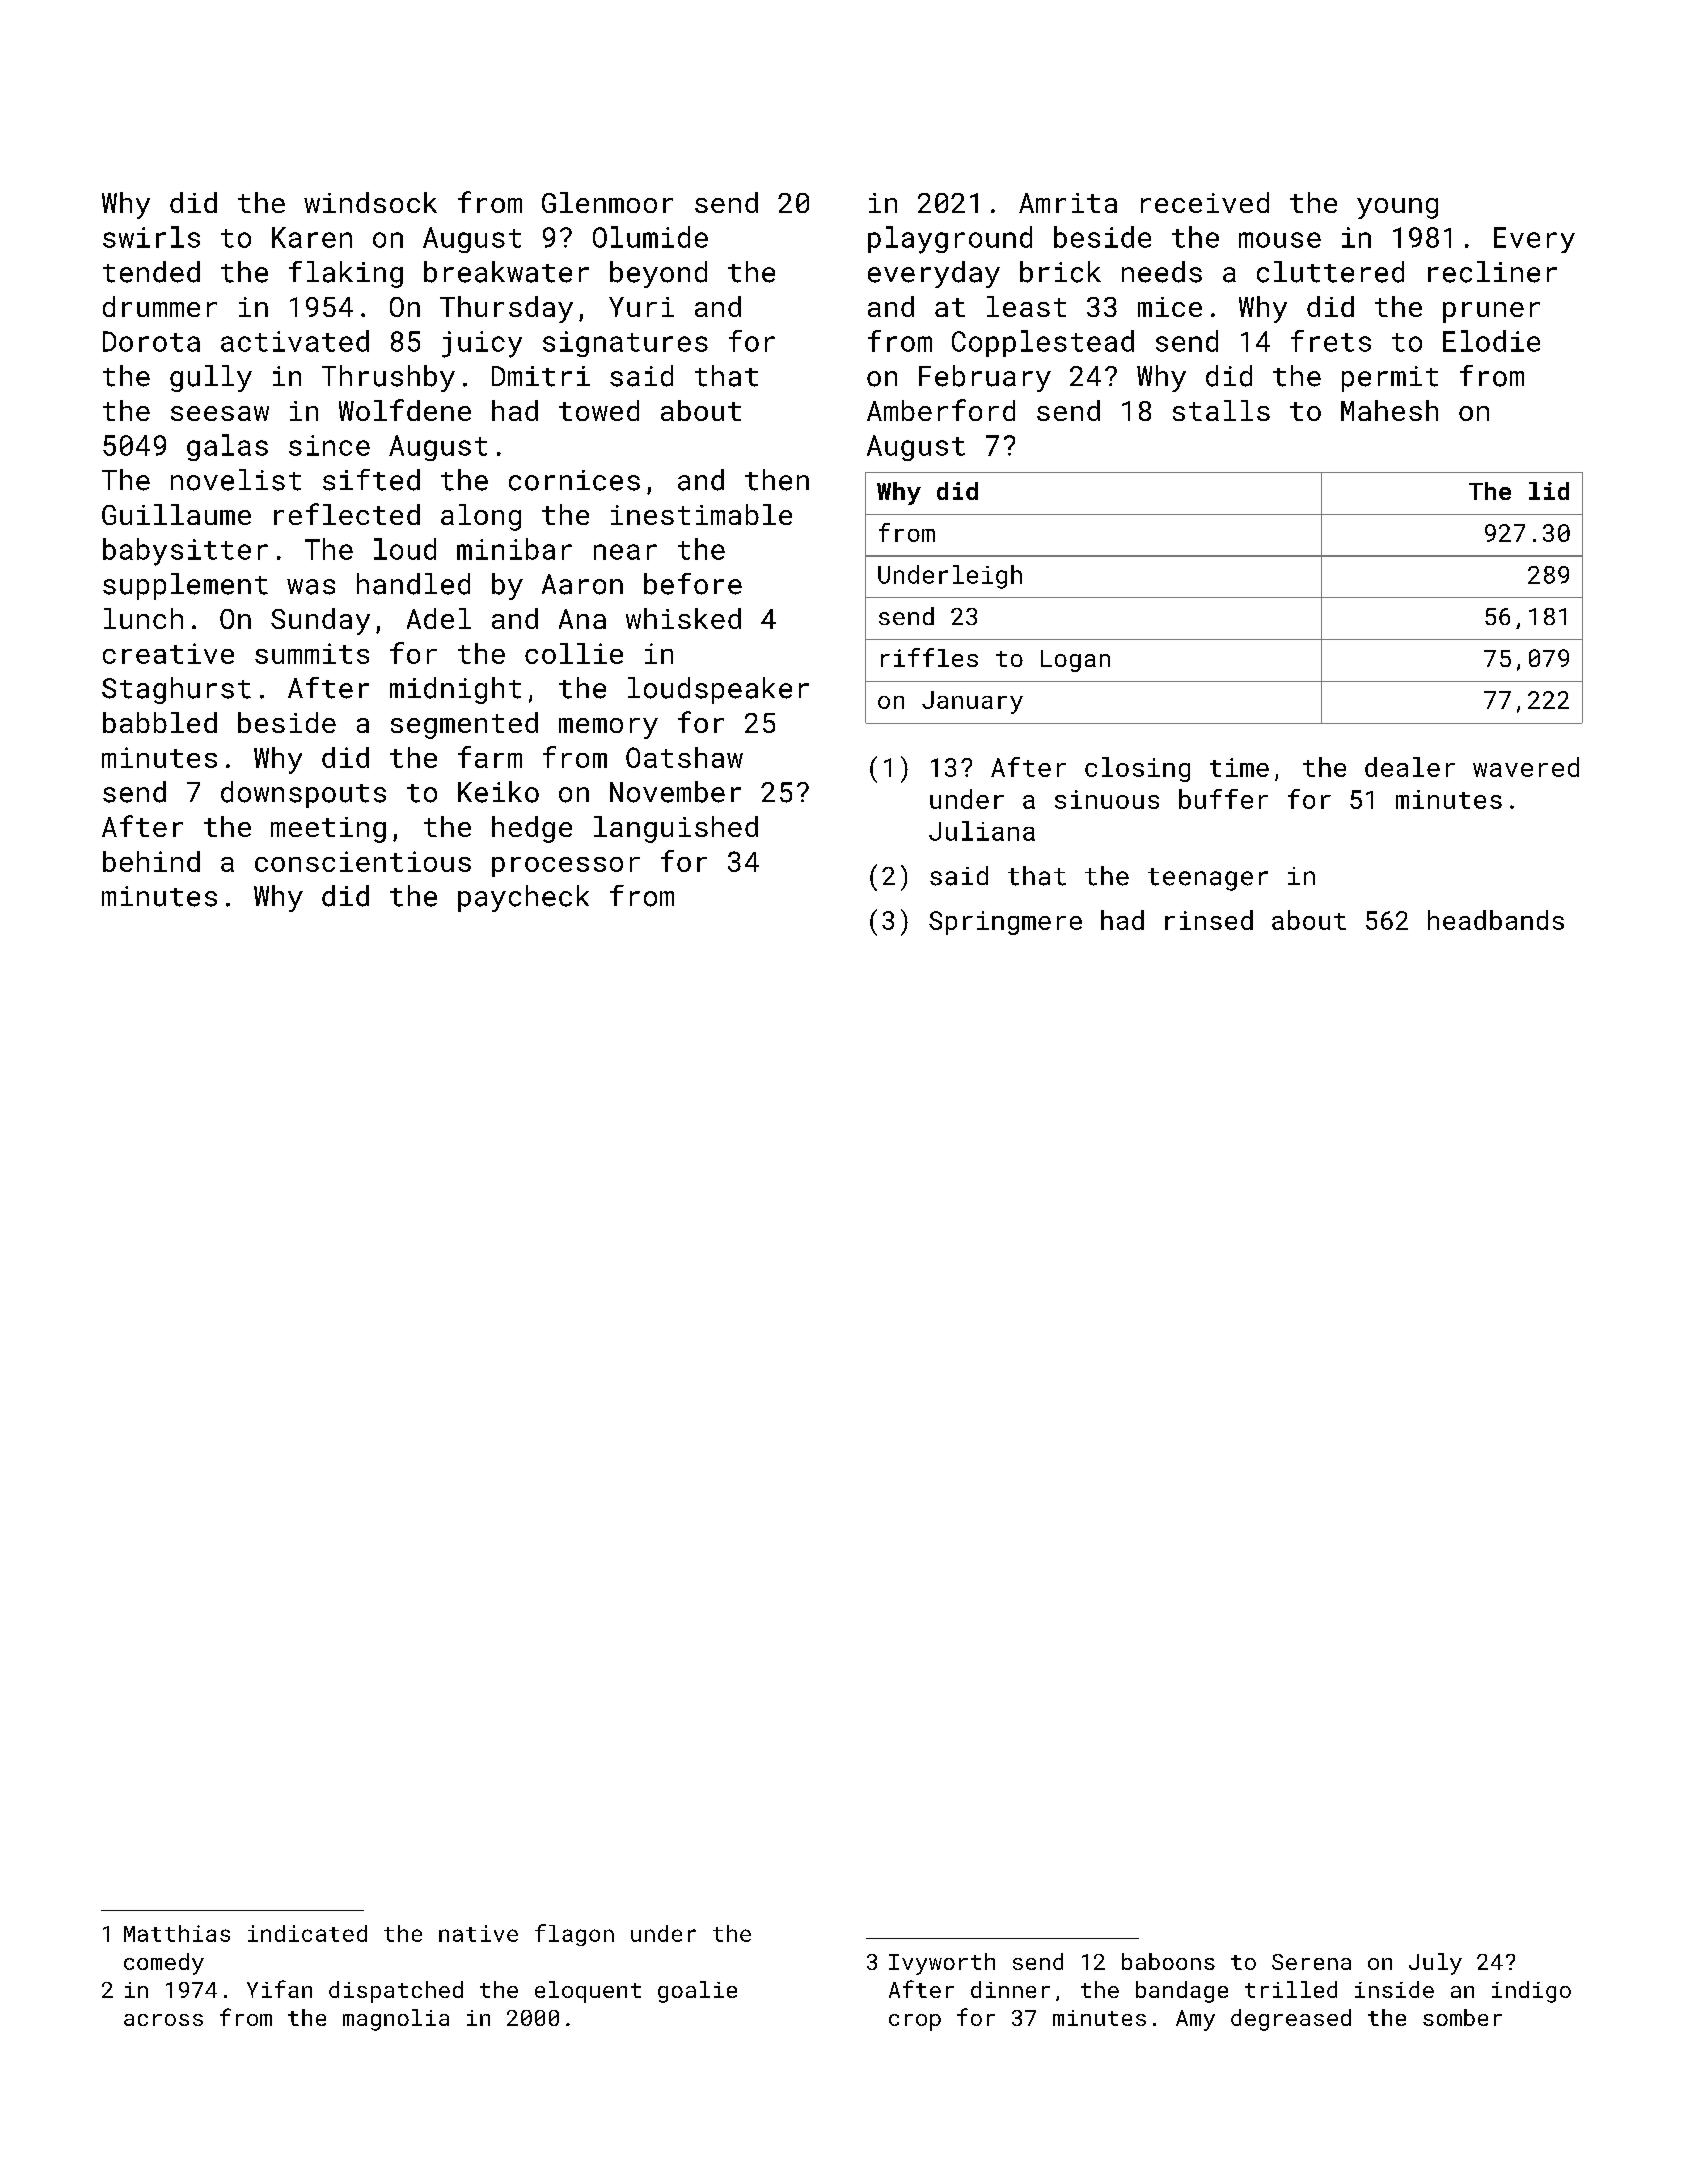  What do you see at coordinates (1496, 920) in the page?
I see `headbands` at bounding box center [1496, 920].
